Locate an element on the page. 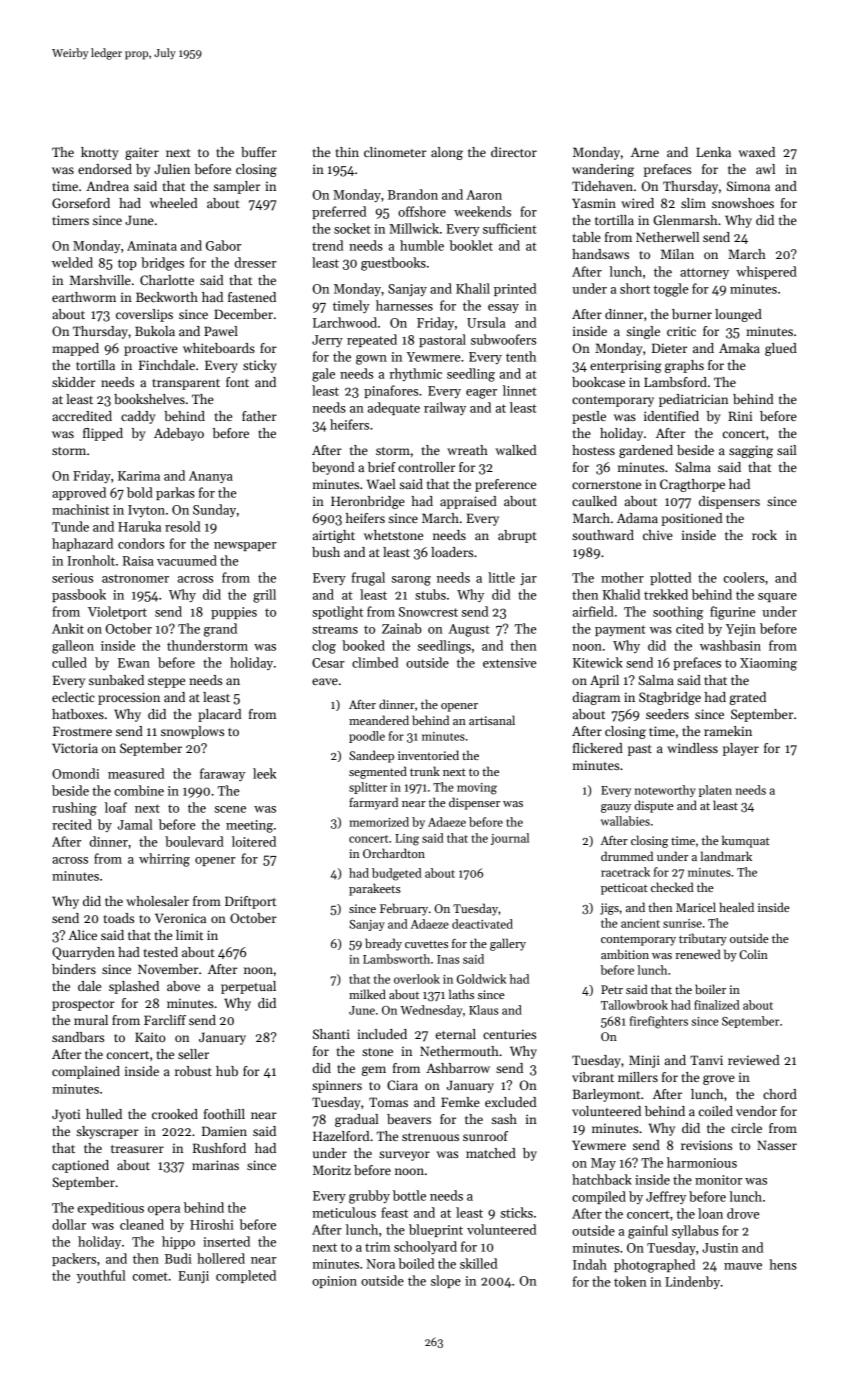 This document has height=1400, width=849. wholesaler is located at coordinates (157, 901).
